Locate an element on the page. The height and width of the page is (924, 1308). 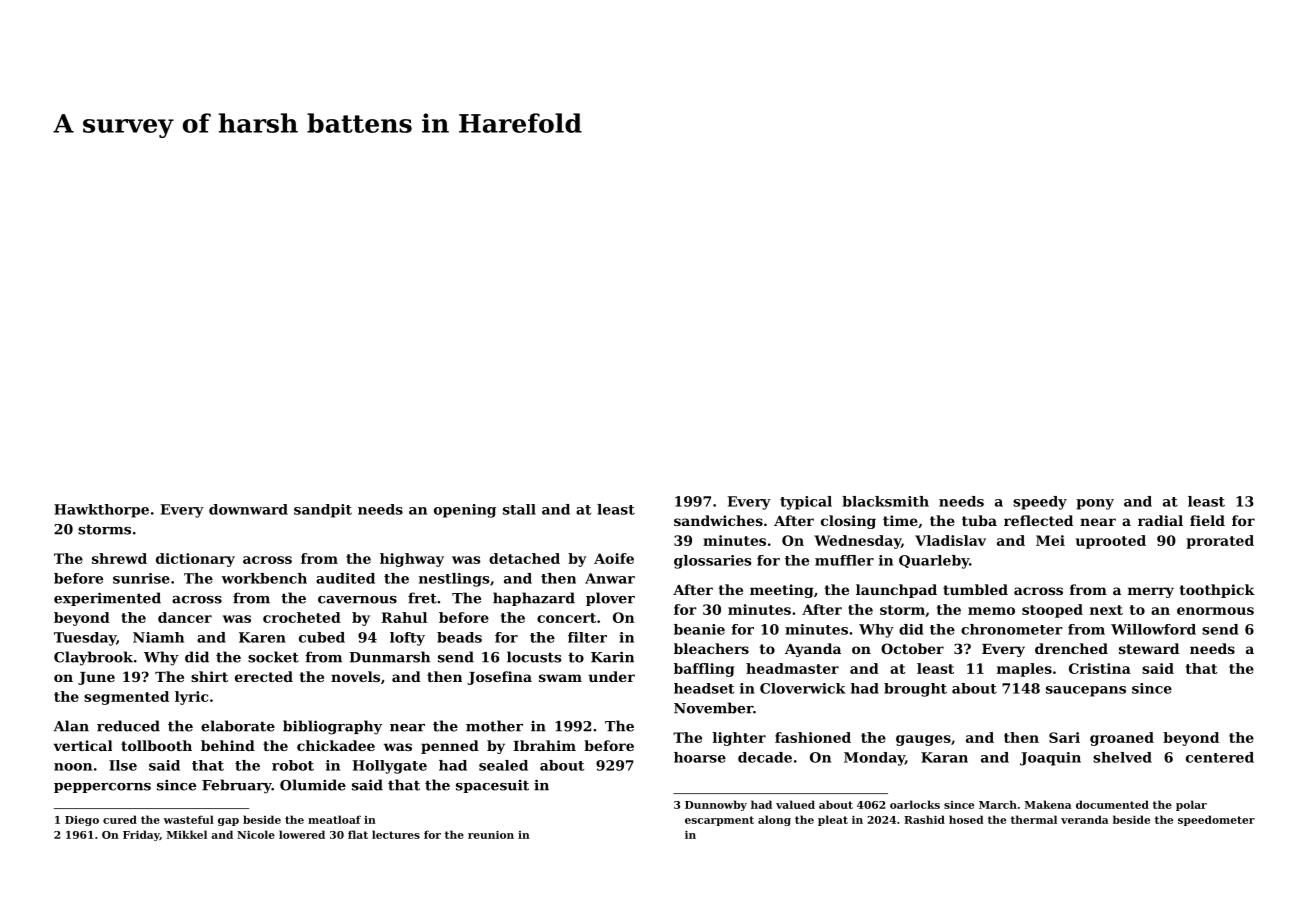
highway is located at coordinates (412, 560).
